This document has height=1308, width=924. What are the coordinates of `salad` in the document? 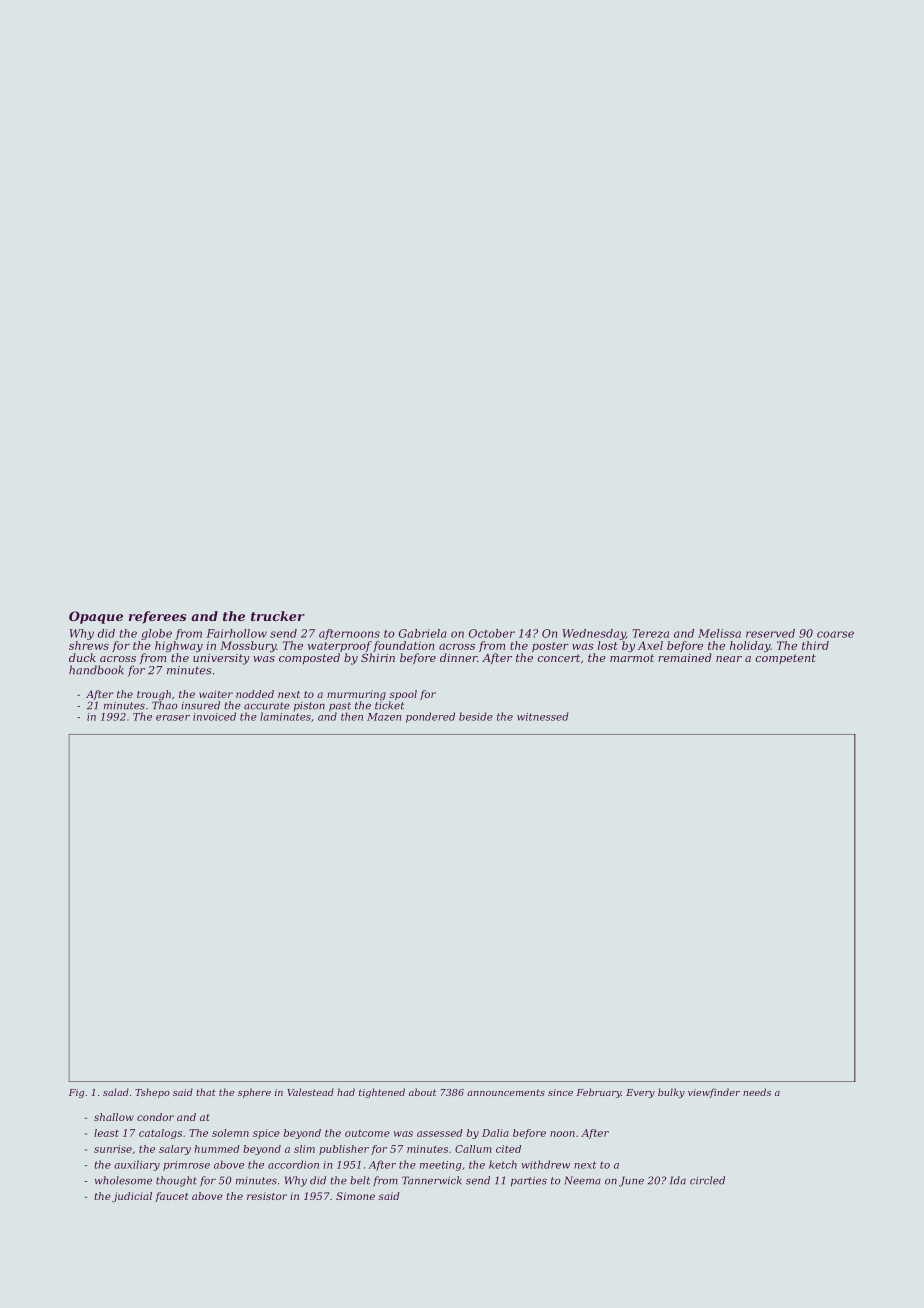 It's located at (116, 1092).
